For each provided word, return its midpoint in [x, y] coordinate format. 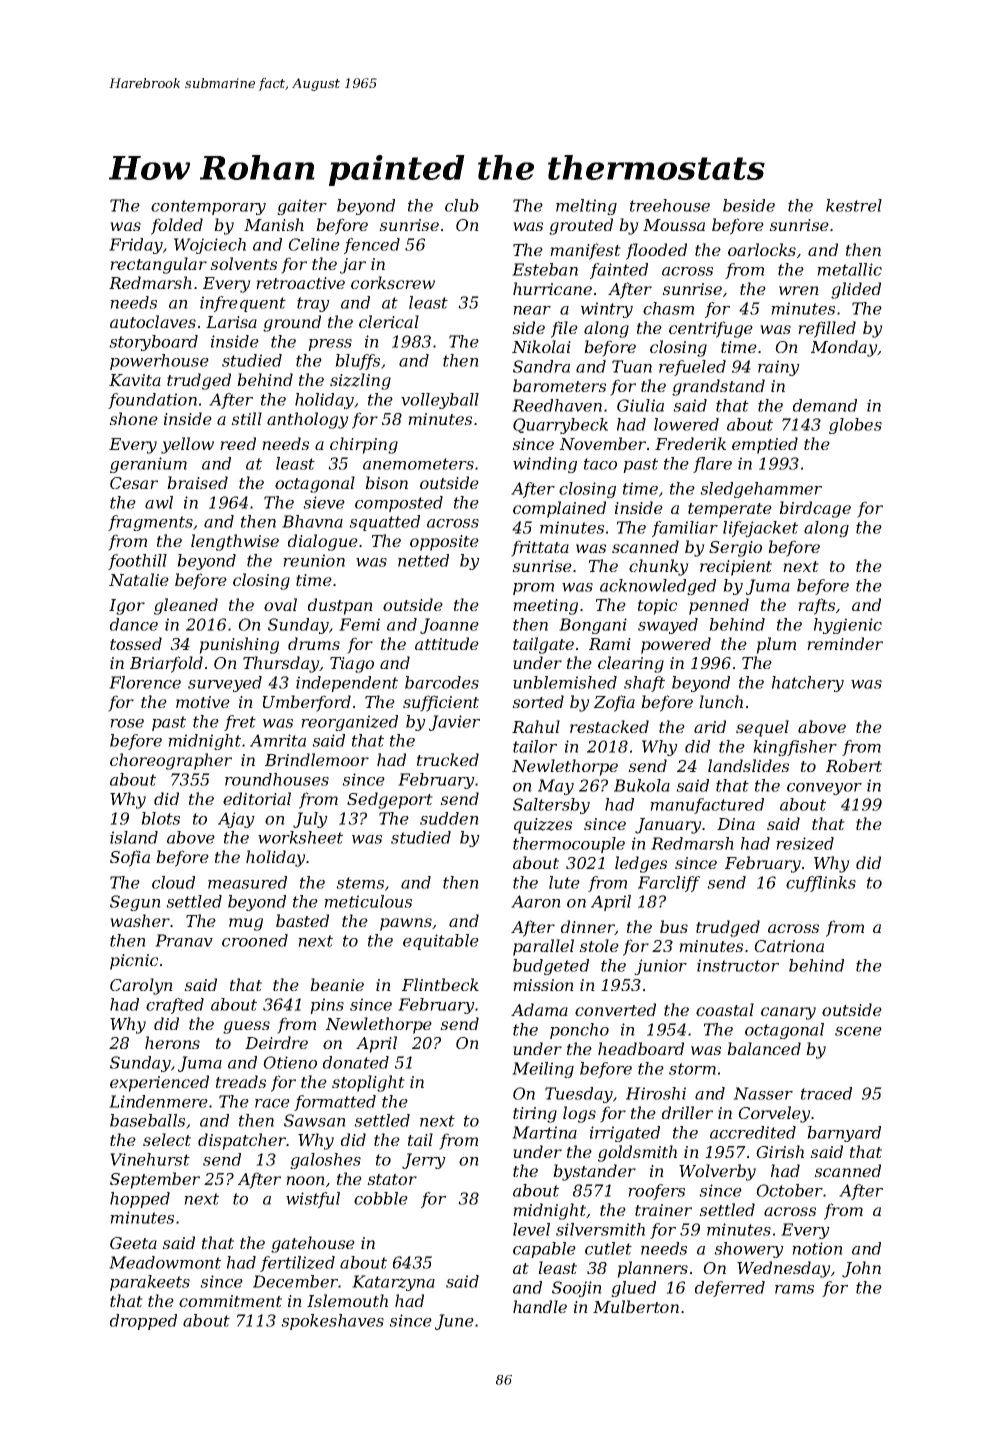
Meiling [543, 1070]
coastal [725, 1009]
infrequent [243, 304]
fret [240, 723]
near [532, 310]
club [462, 205]
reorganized [349, 723]
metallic [849, 269]
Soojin [577, 1289]
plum [776, 645]
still [246, 418]
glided [856, 290]
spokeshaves [332, 1322]
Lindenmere [158, 1101]
